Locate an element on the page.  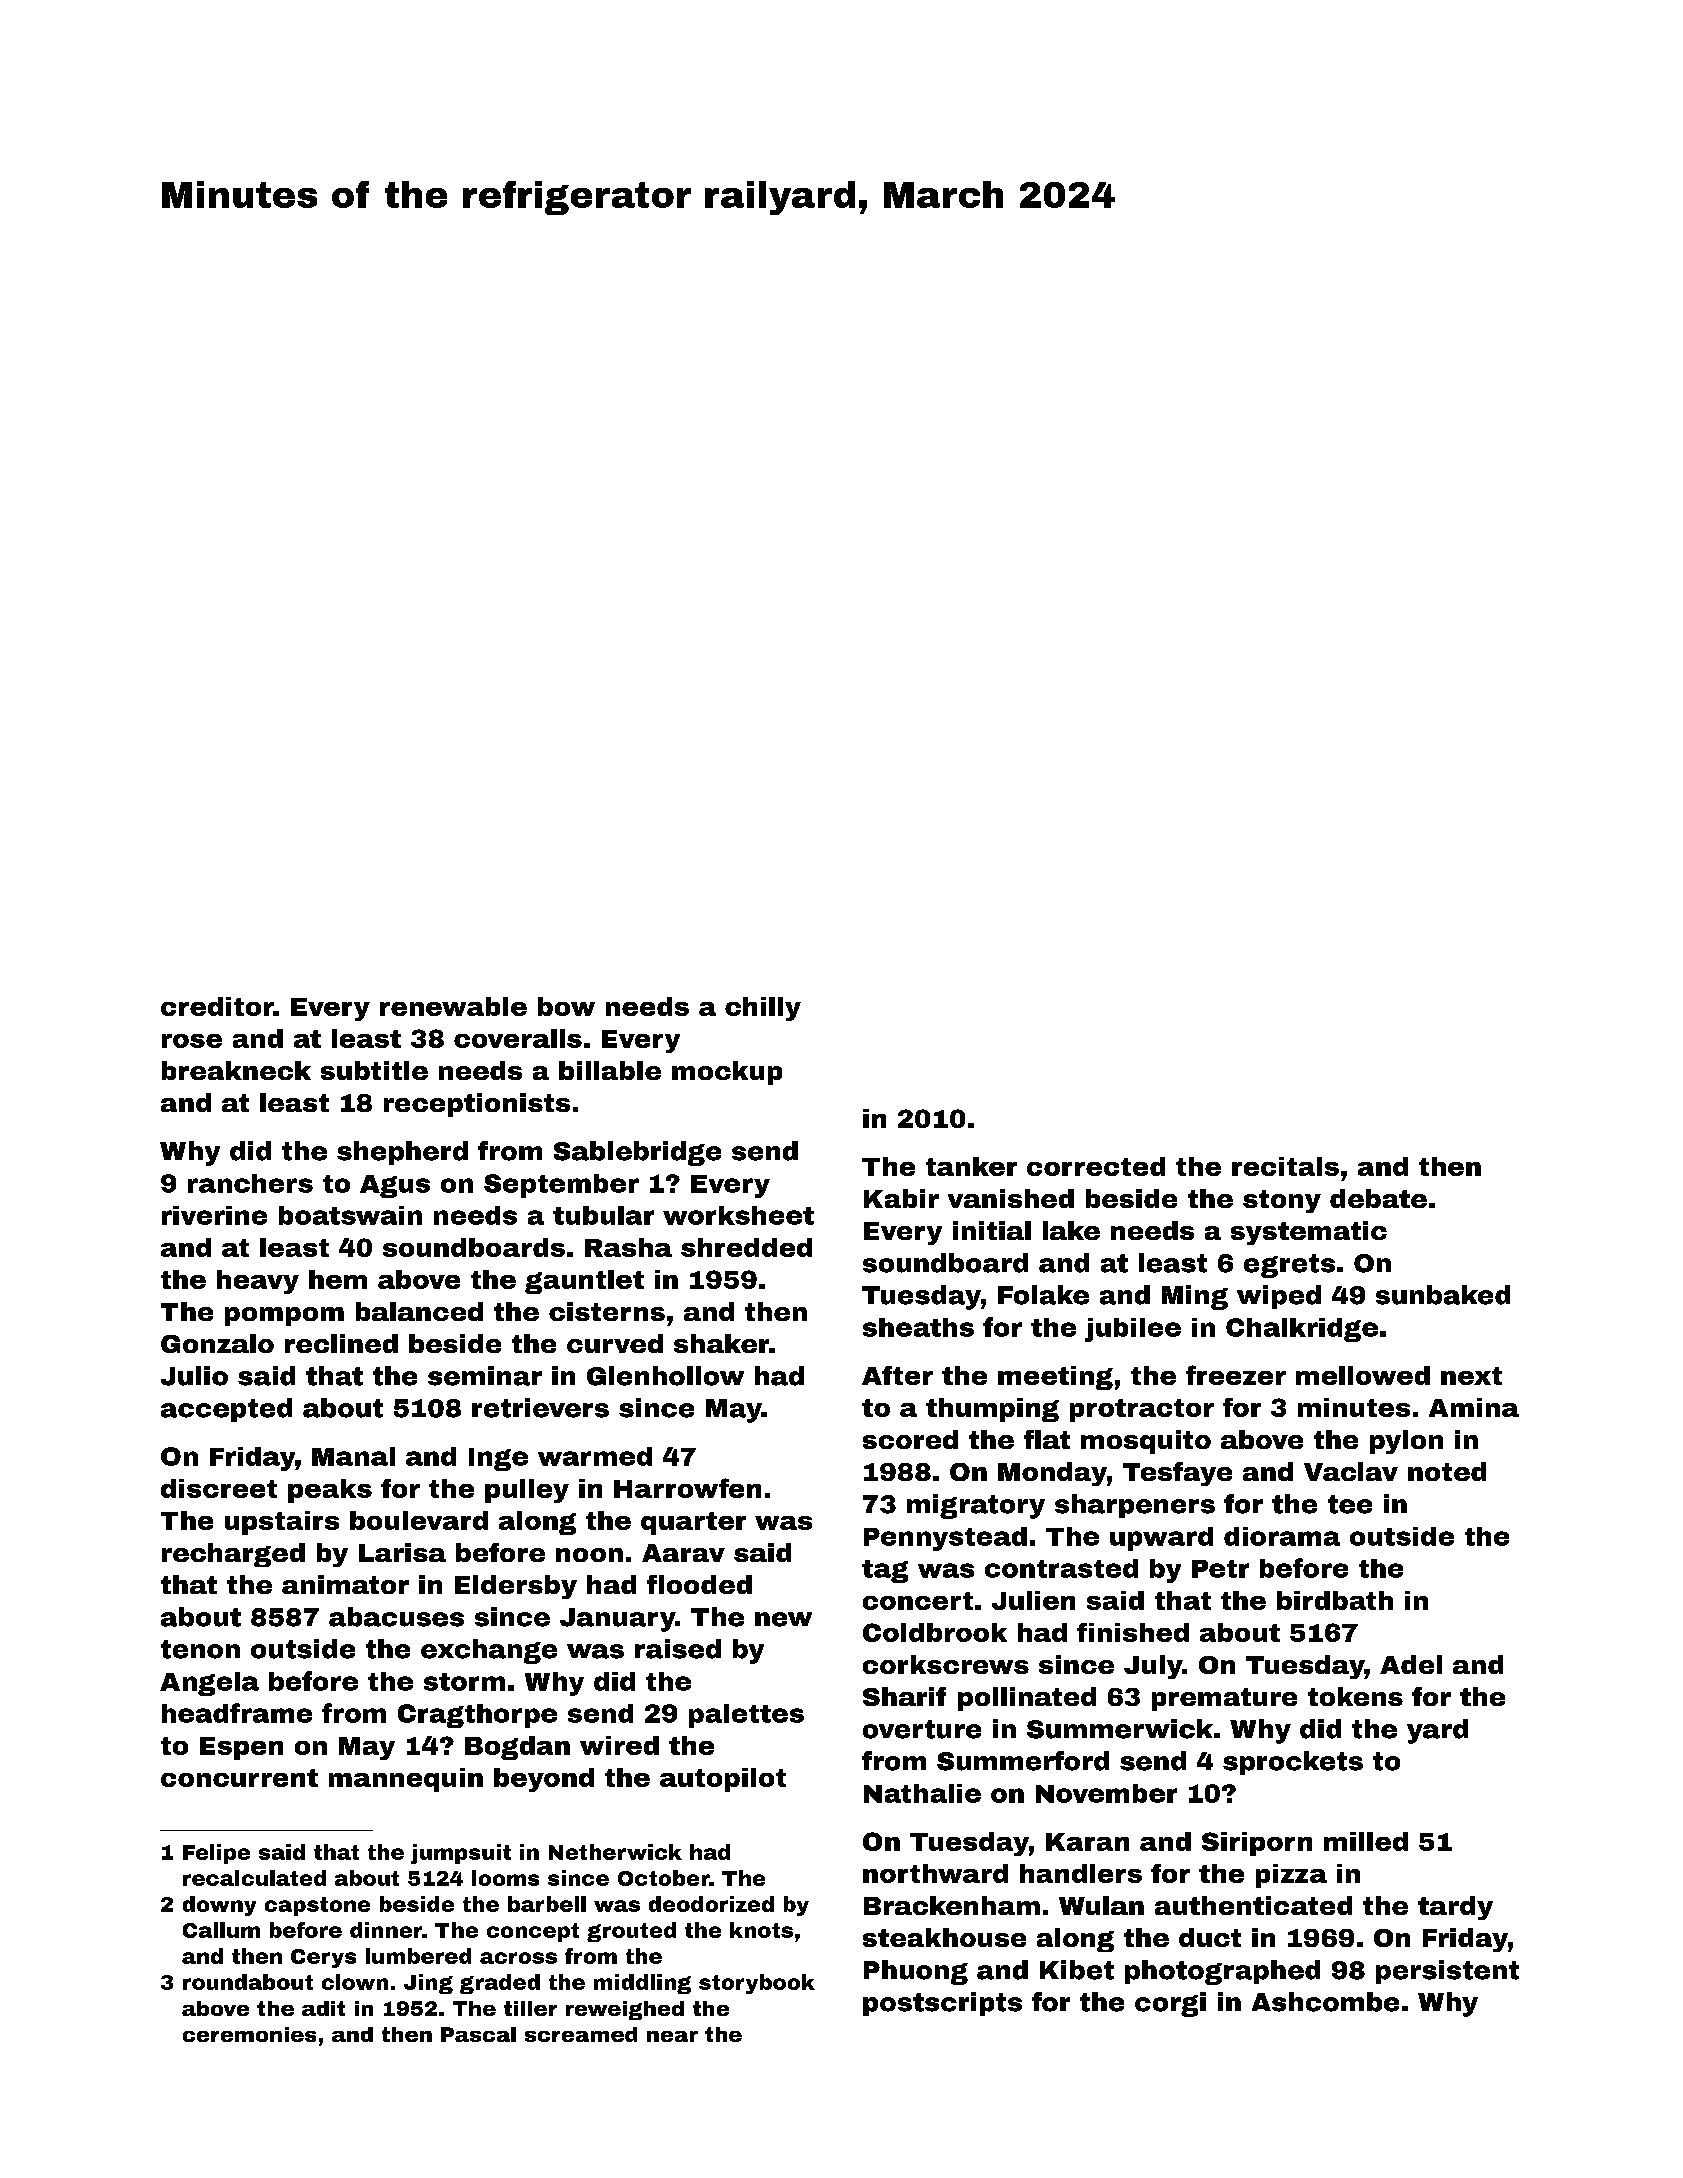
chilly is located at coordinates (763, 1009).
